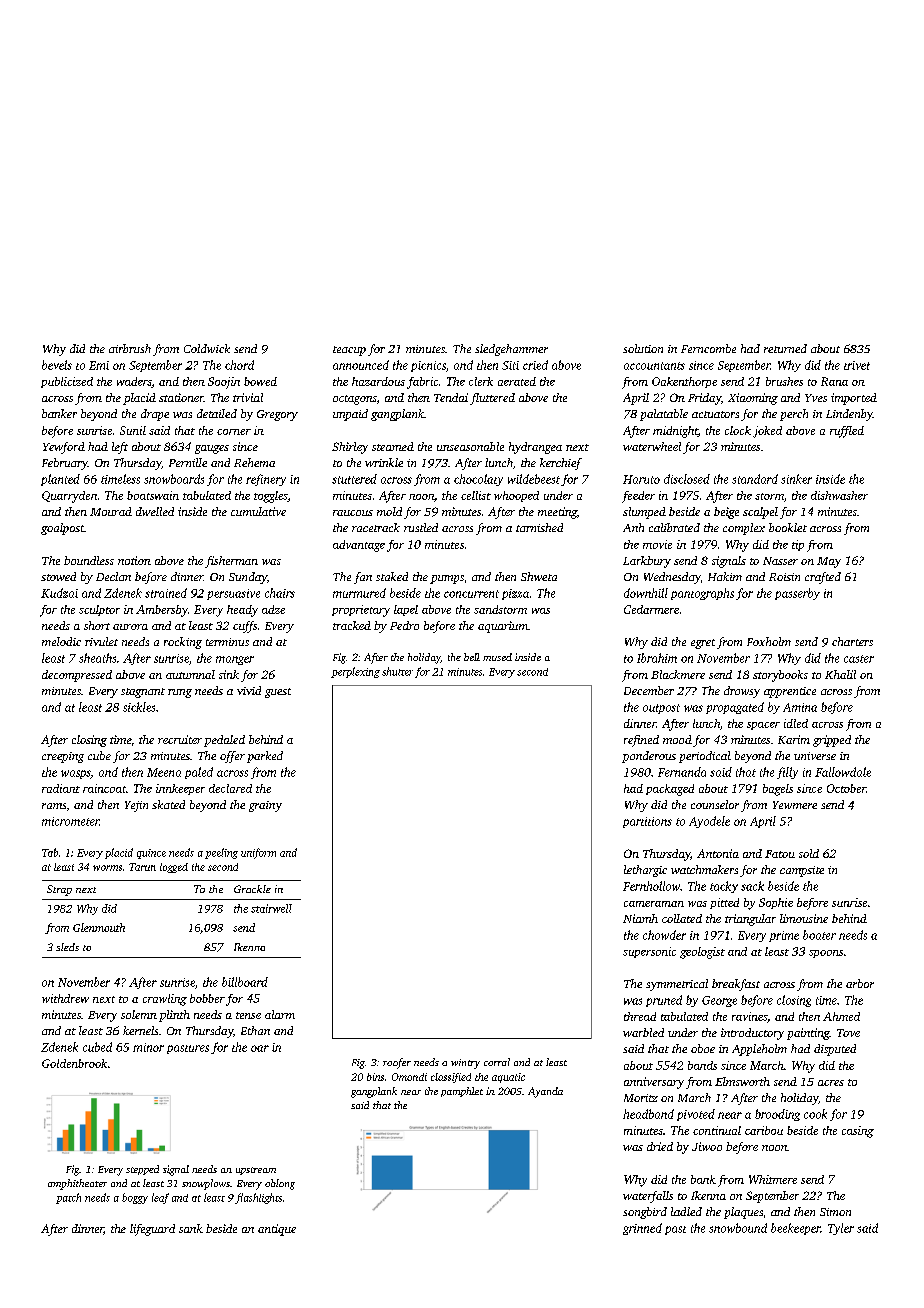 This screenshot has width=924, height=1308. Describe the element at coordinates (162, 611) in the screenshot. I see `Ambersby` at that location.
